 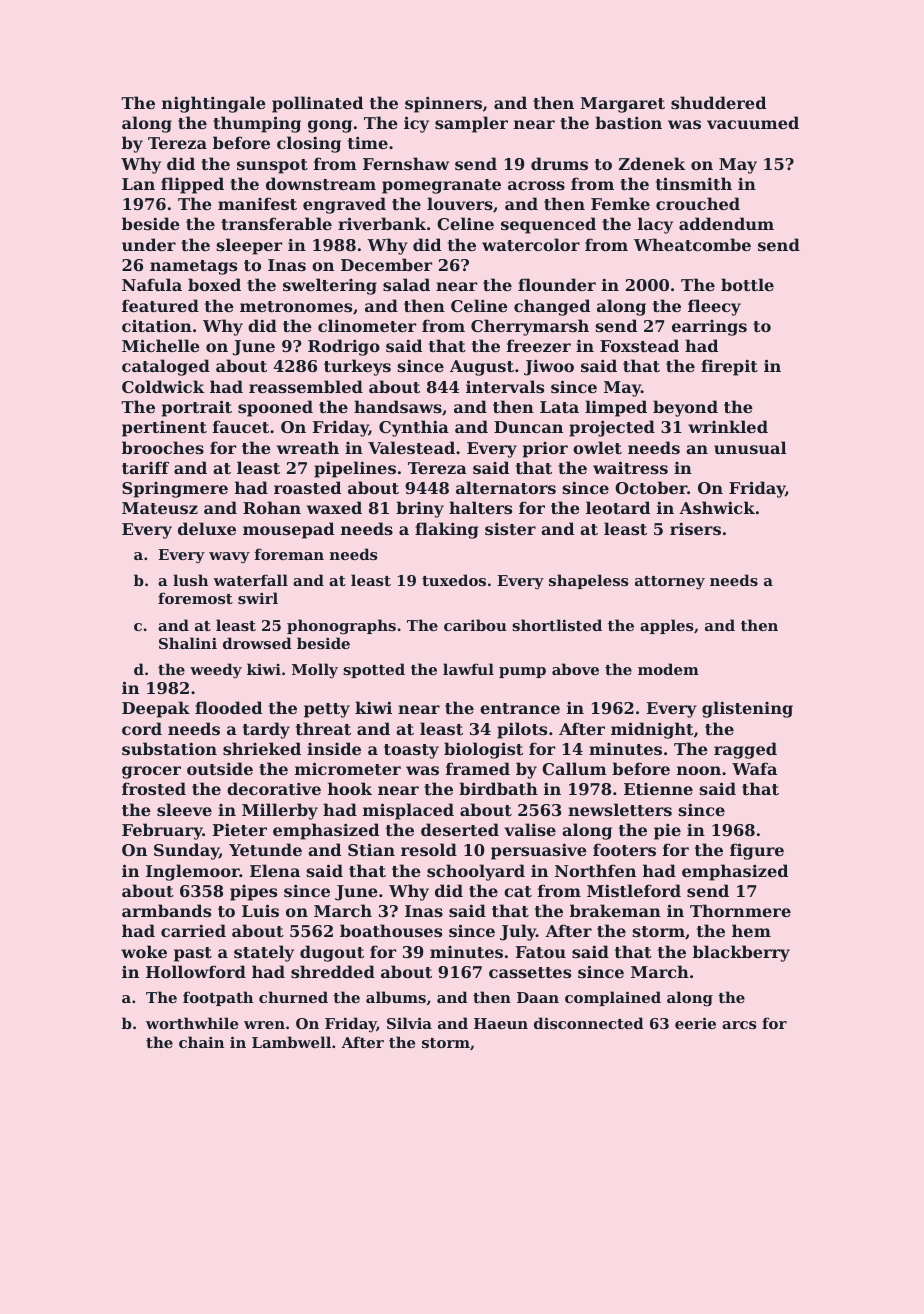 I want to click on spotted, so click(x=374, y=670).
